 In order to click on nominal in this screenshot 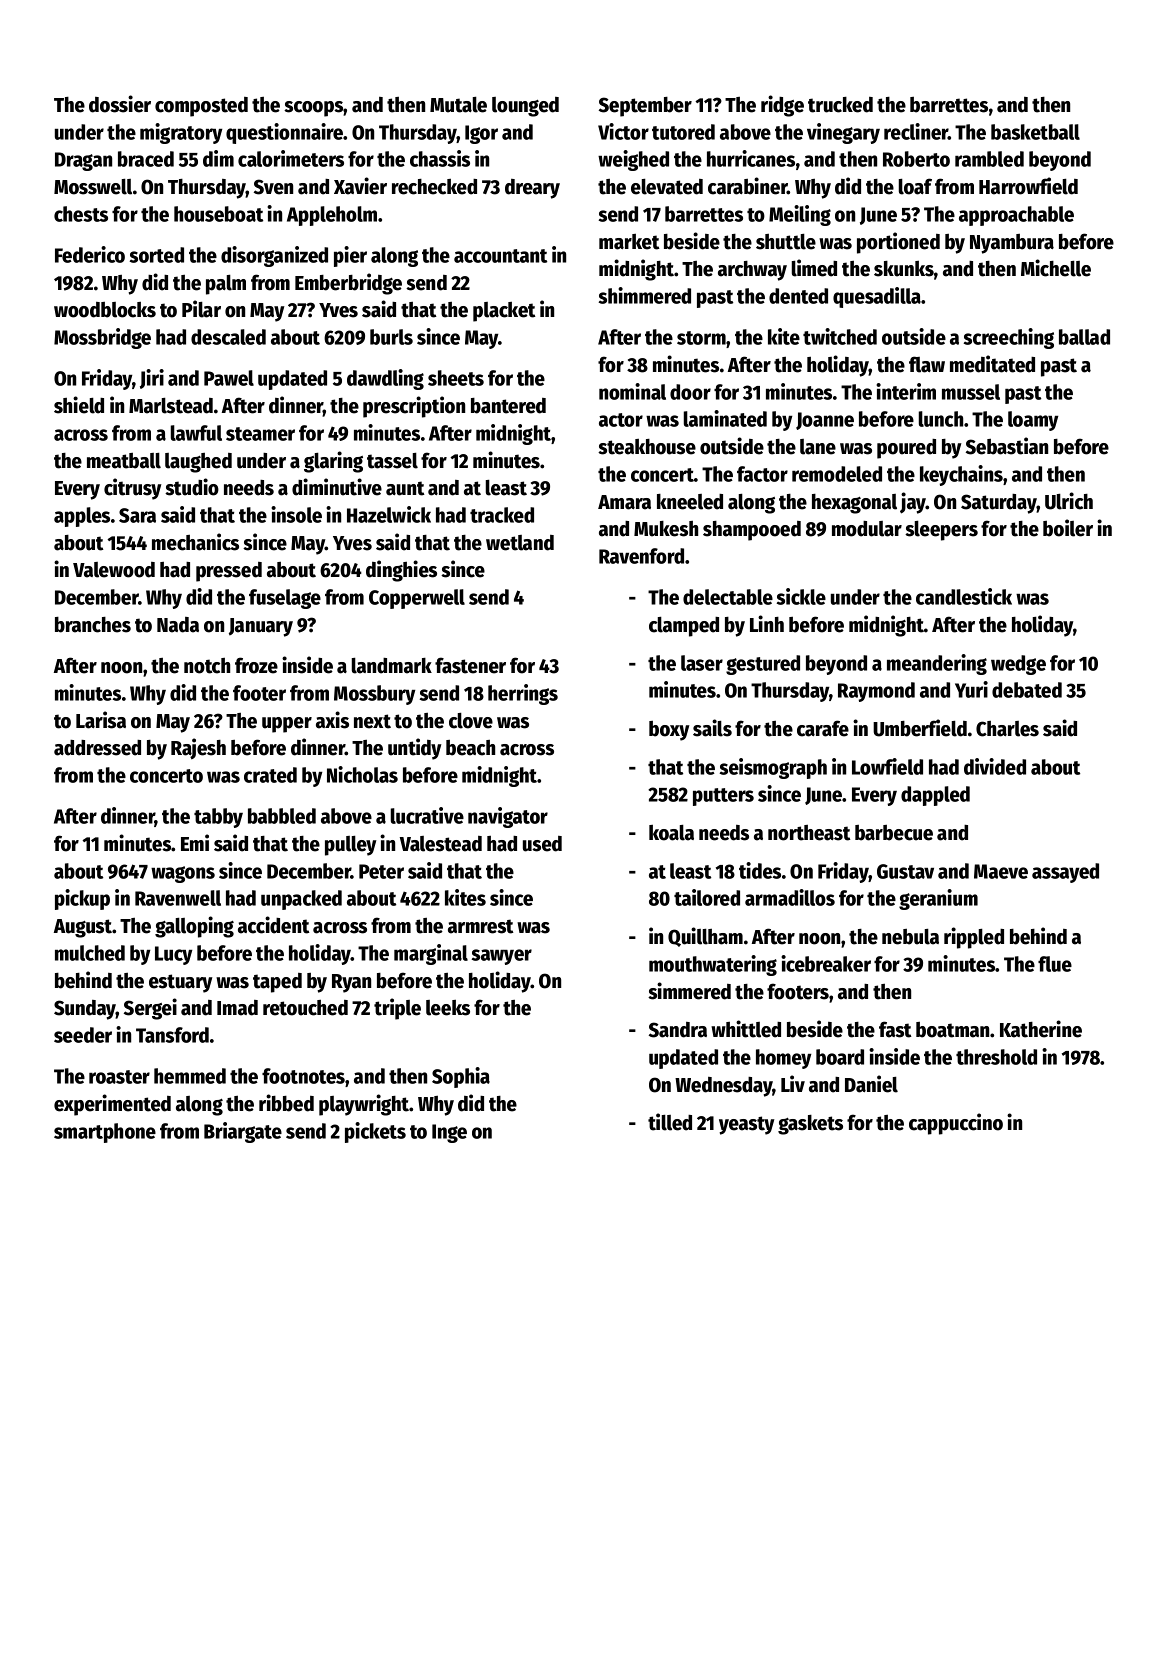, I will do `click(632, 391)`.
